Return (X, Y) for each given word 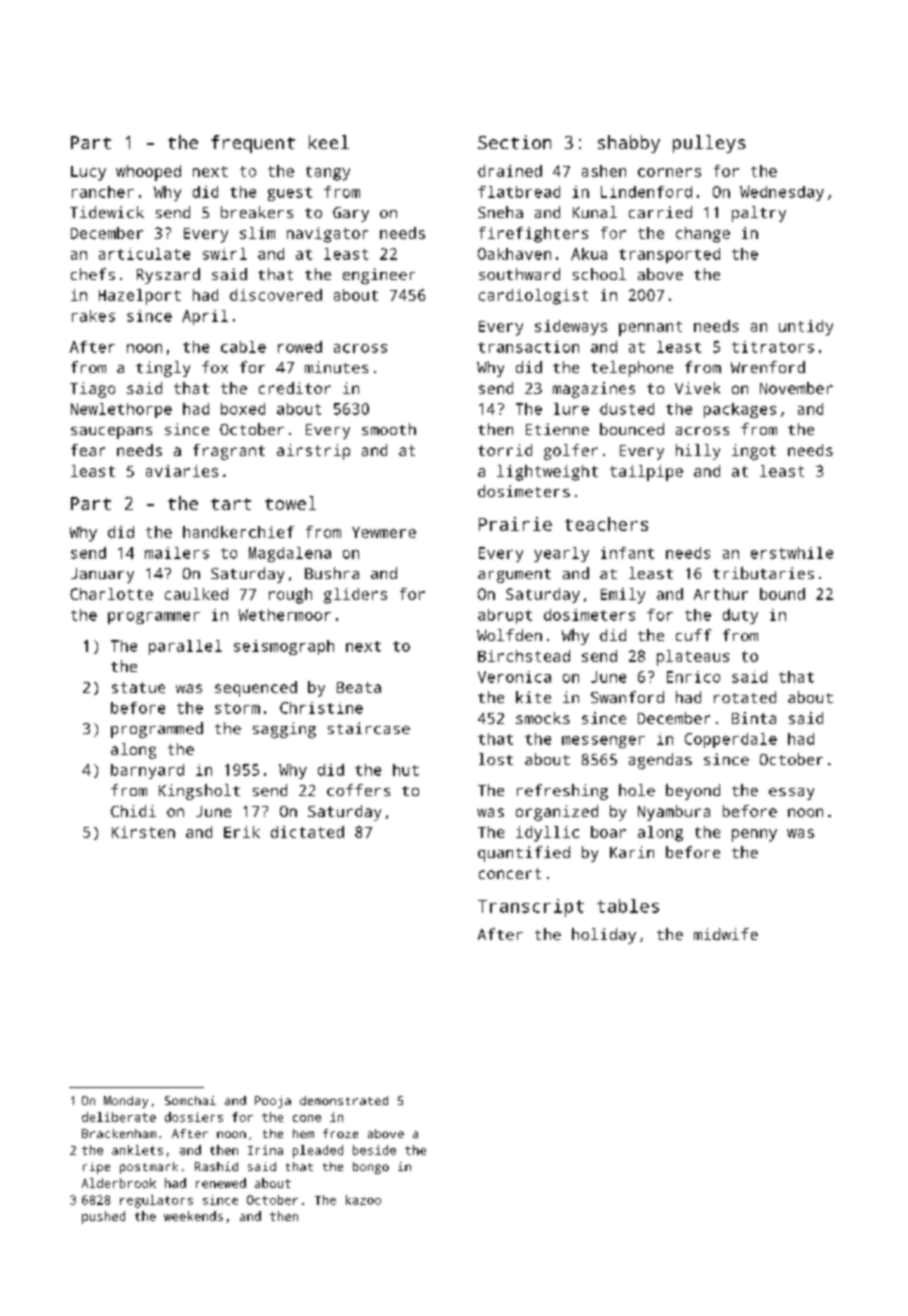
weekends (193, 1216)
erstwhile (792, 553)
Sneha (500, 212)
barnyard (147, 771)
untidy (806, 328)
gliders (355, 596)
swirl (225, 254)
